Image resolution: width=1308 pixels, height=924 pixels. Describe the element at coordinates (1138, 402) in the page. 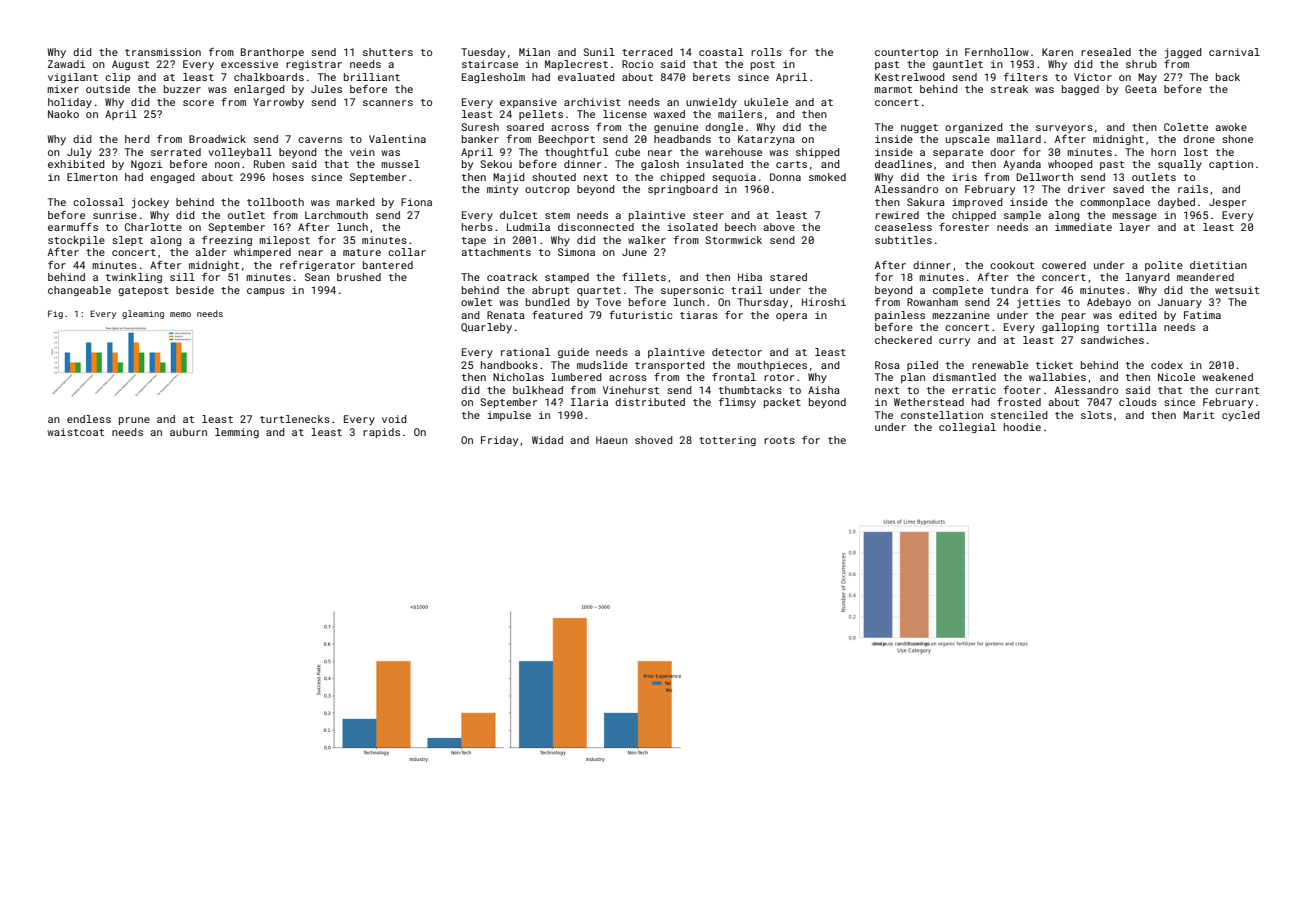

I see `clouds` at that location.
